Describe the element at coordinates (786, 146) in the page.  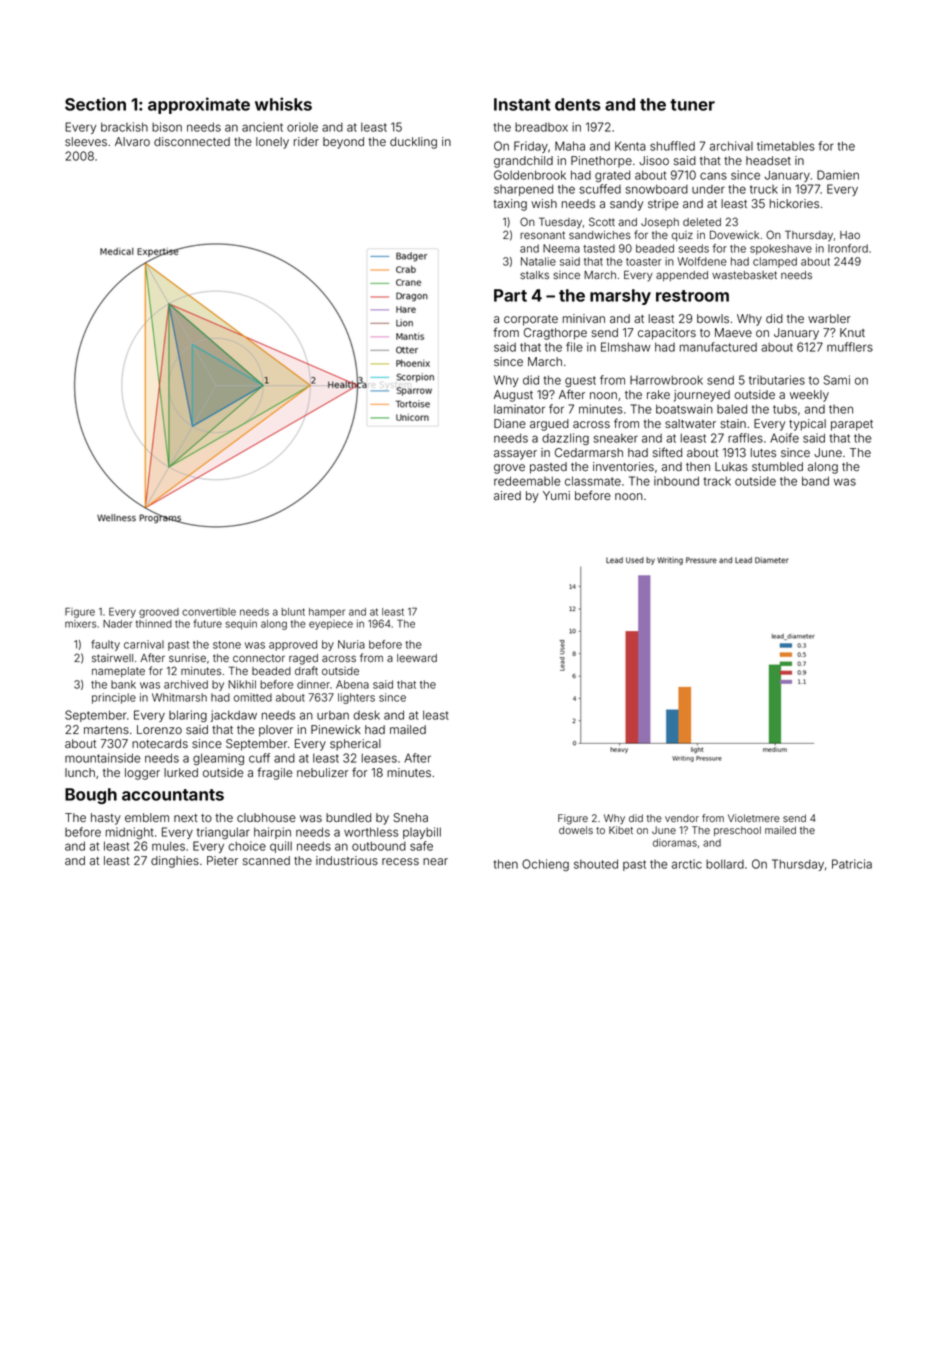
I see `timetables` at that location.
